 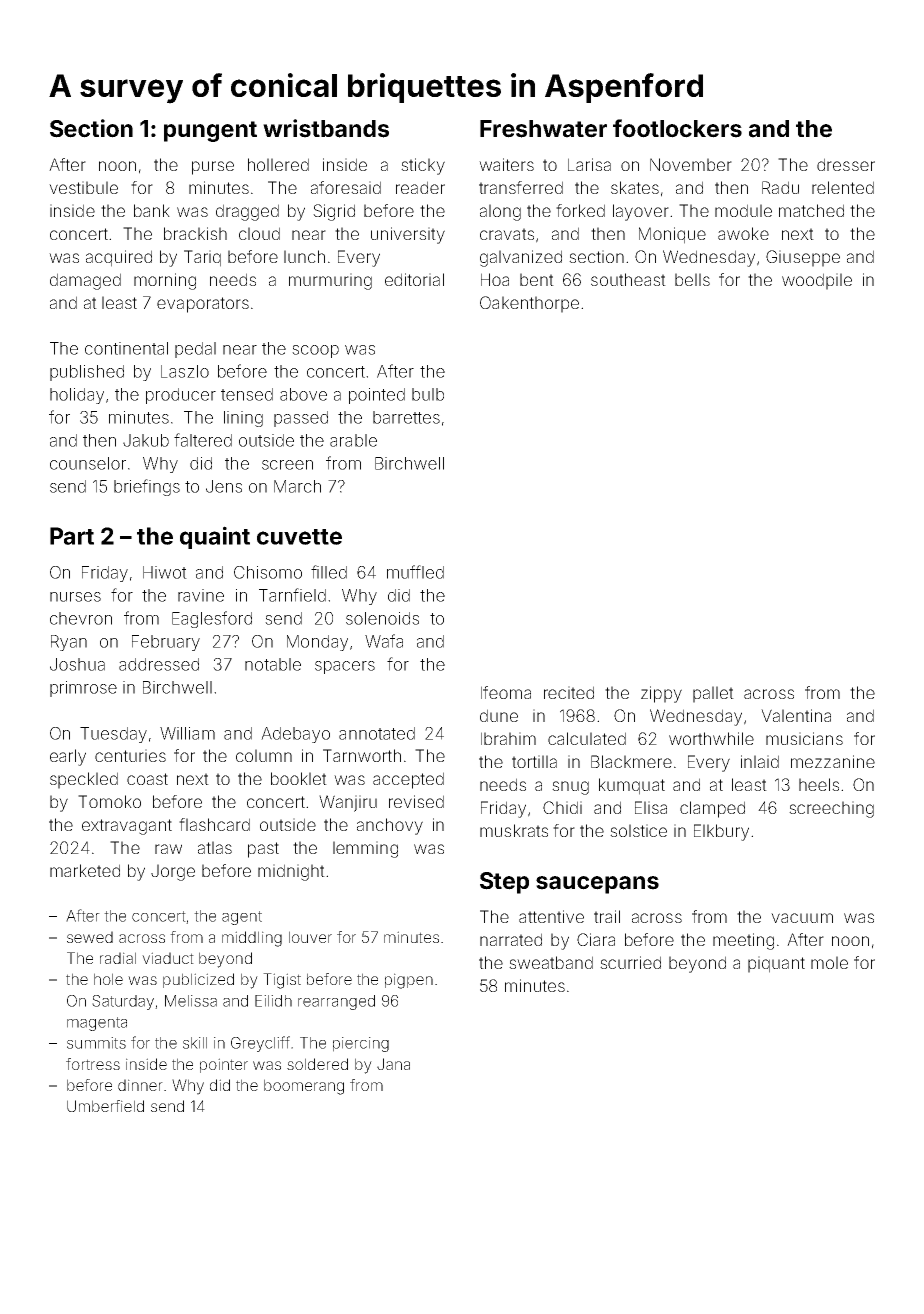 I want to click on Jana, so click(x=393, y=1064).
